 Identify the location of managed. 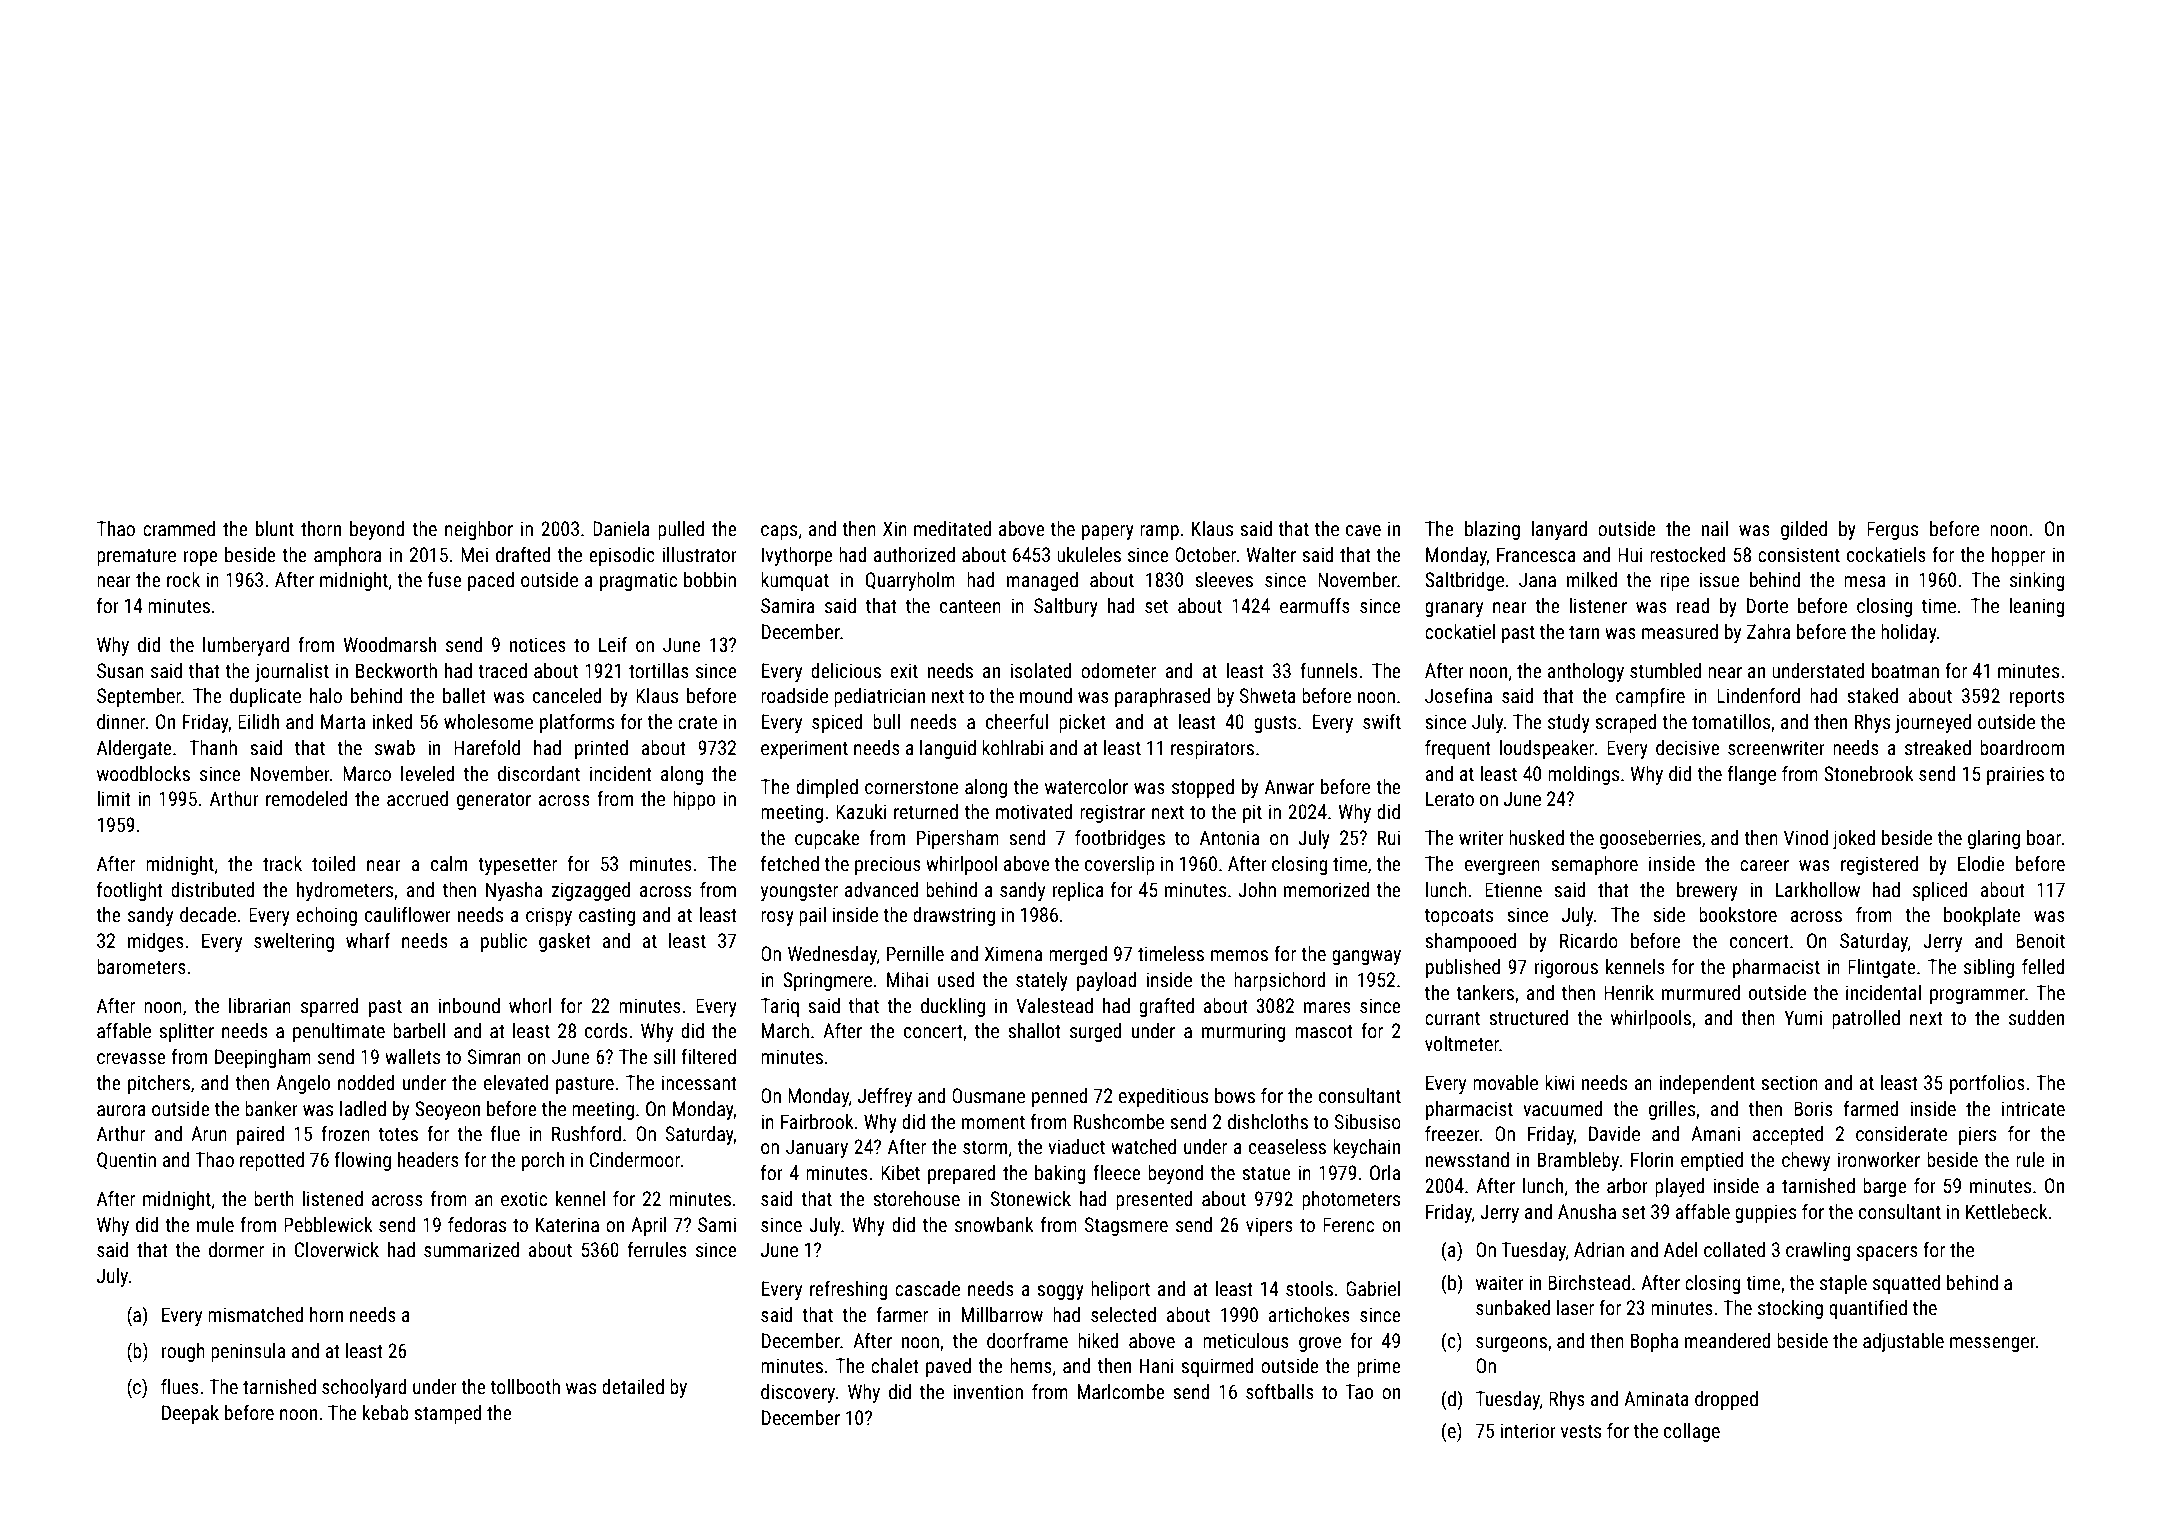
(1042, 581).
